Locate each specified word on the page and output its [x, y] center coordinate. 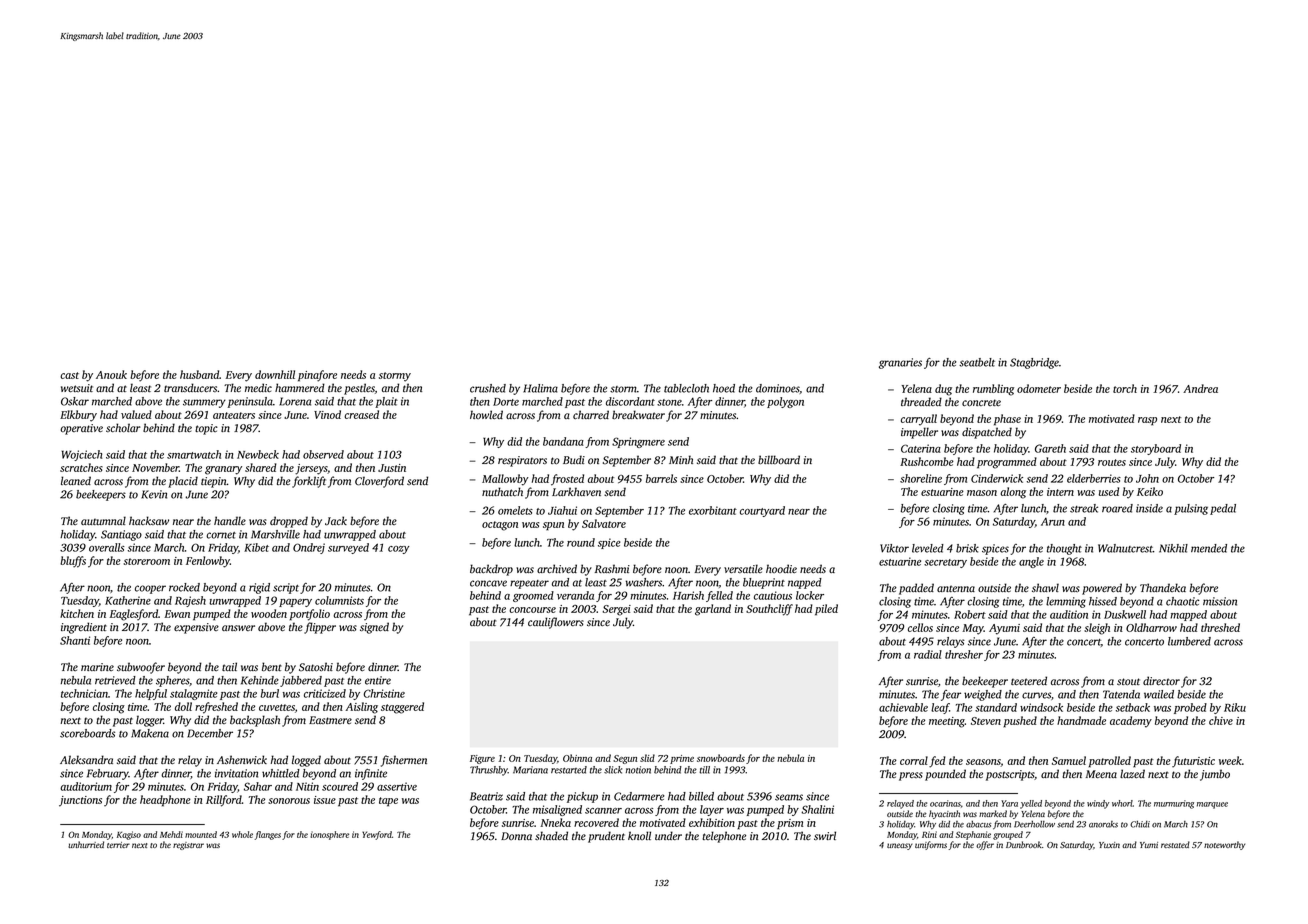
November [155, 467]
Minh [681, 459]
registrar [188, 846]
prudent [606, 837]
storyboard [1156, 449]
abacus [978, 824]
